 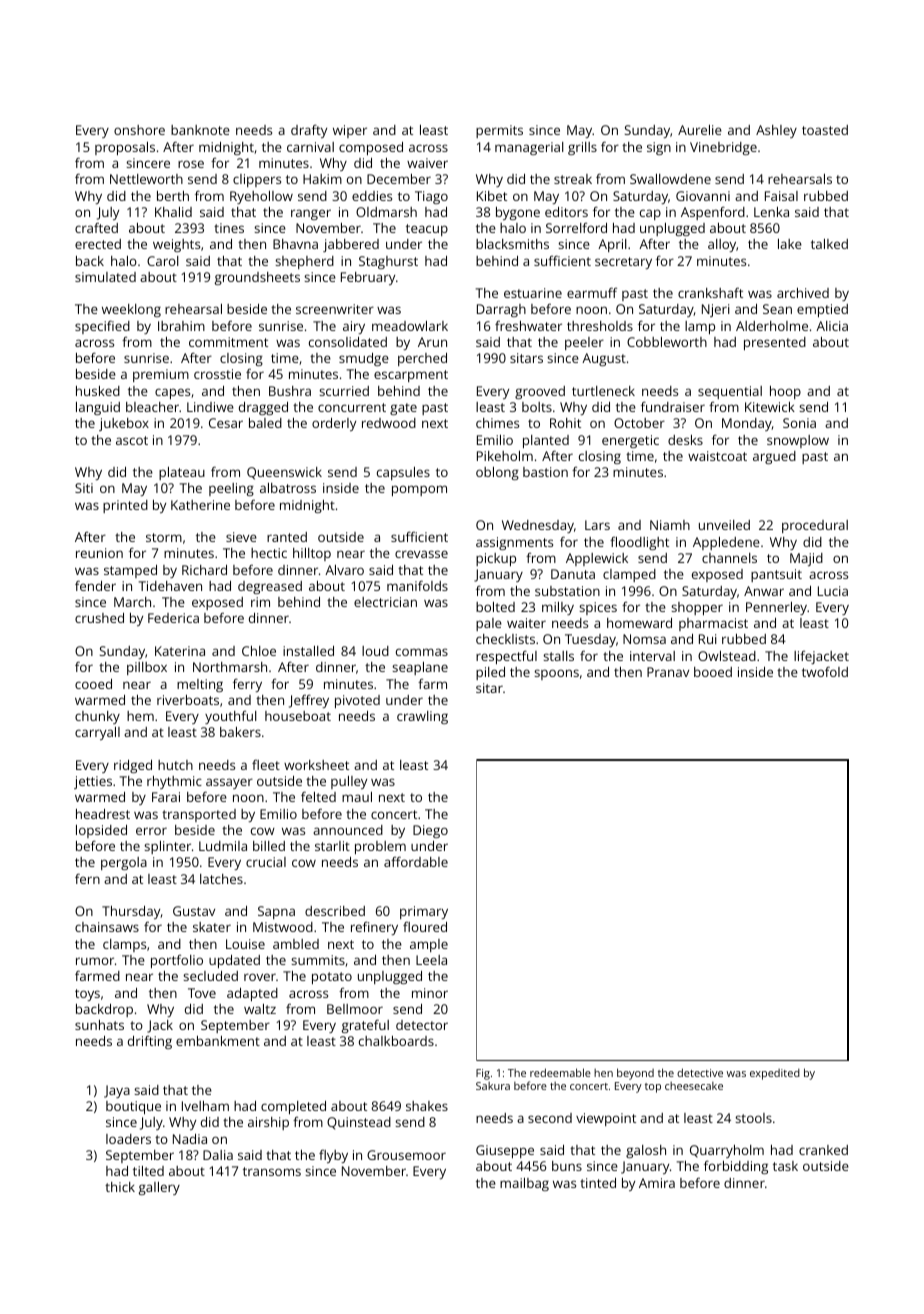 What do you see at coordinates (98, 408) in the document?
I see `languid` at bounding box center [98, 408].
